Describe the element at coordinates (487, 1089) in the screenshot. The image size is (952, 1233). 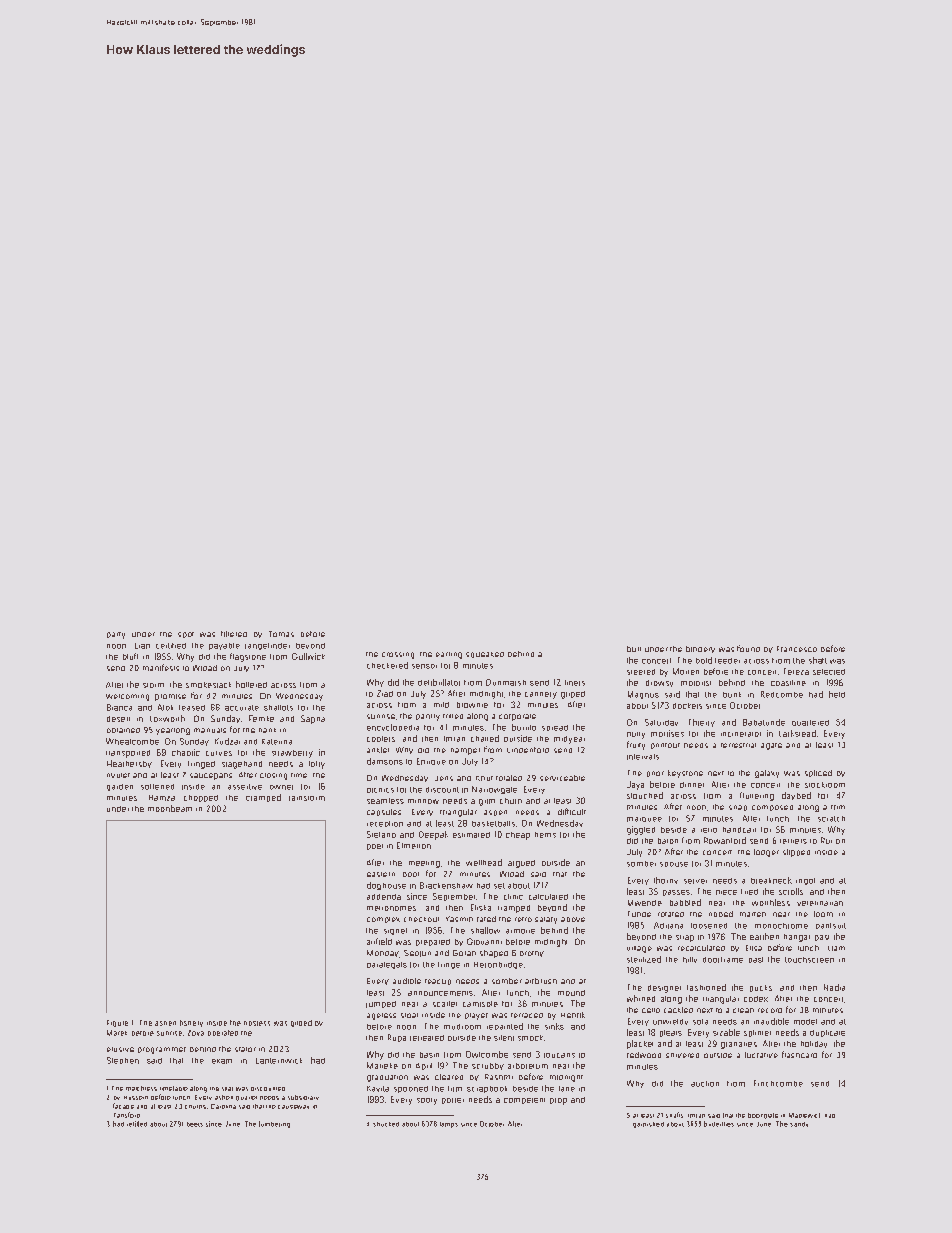
I see `scrapbook` at that location.
